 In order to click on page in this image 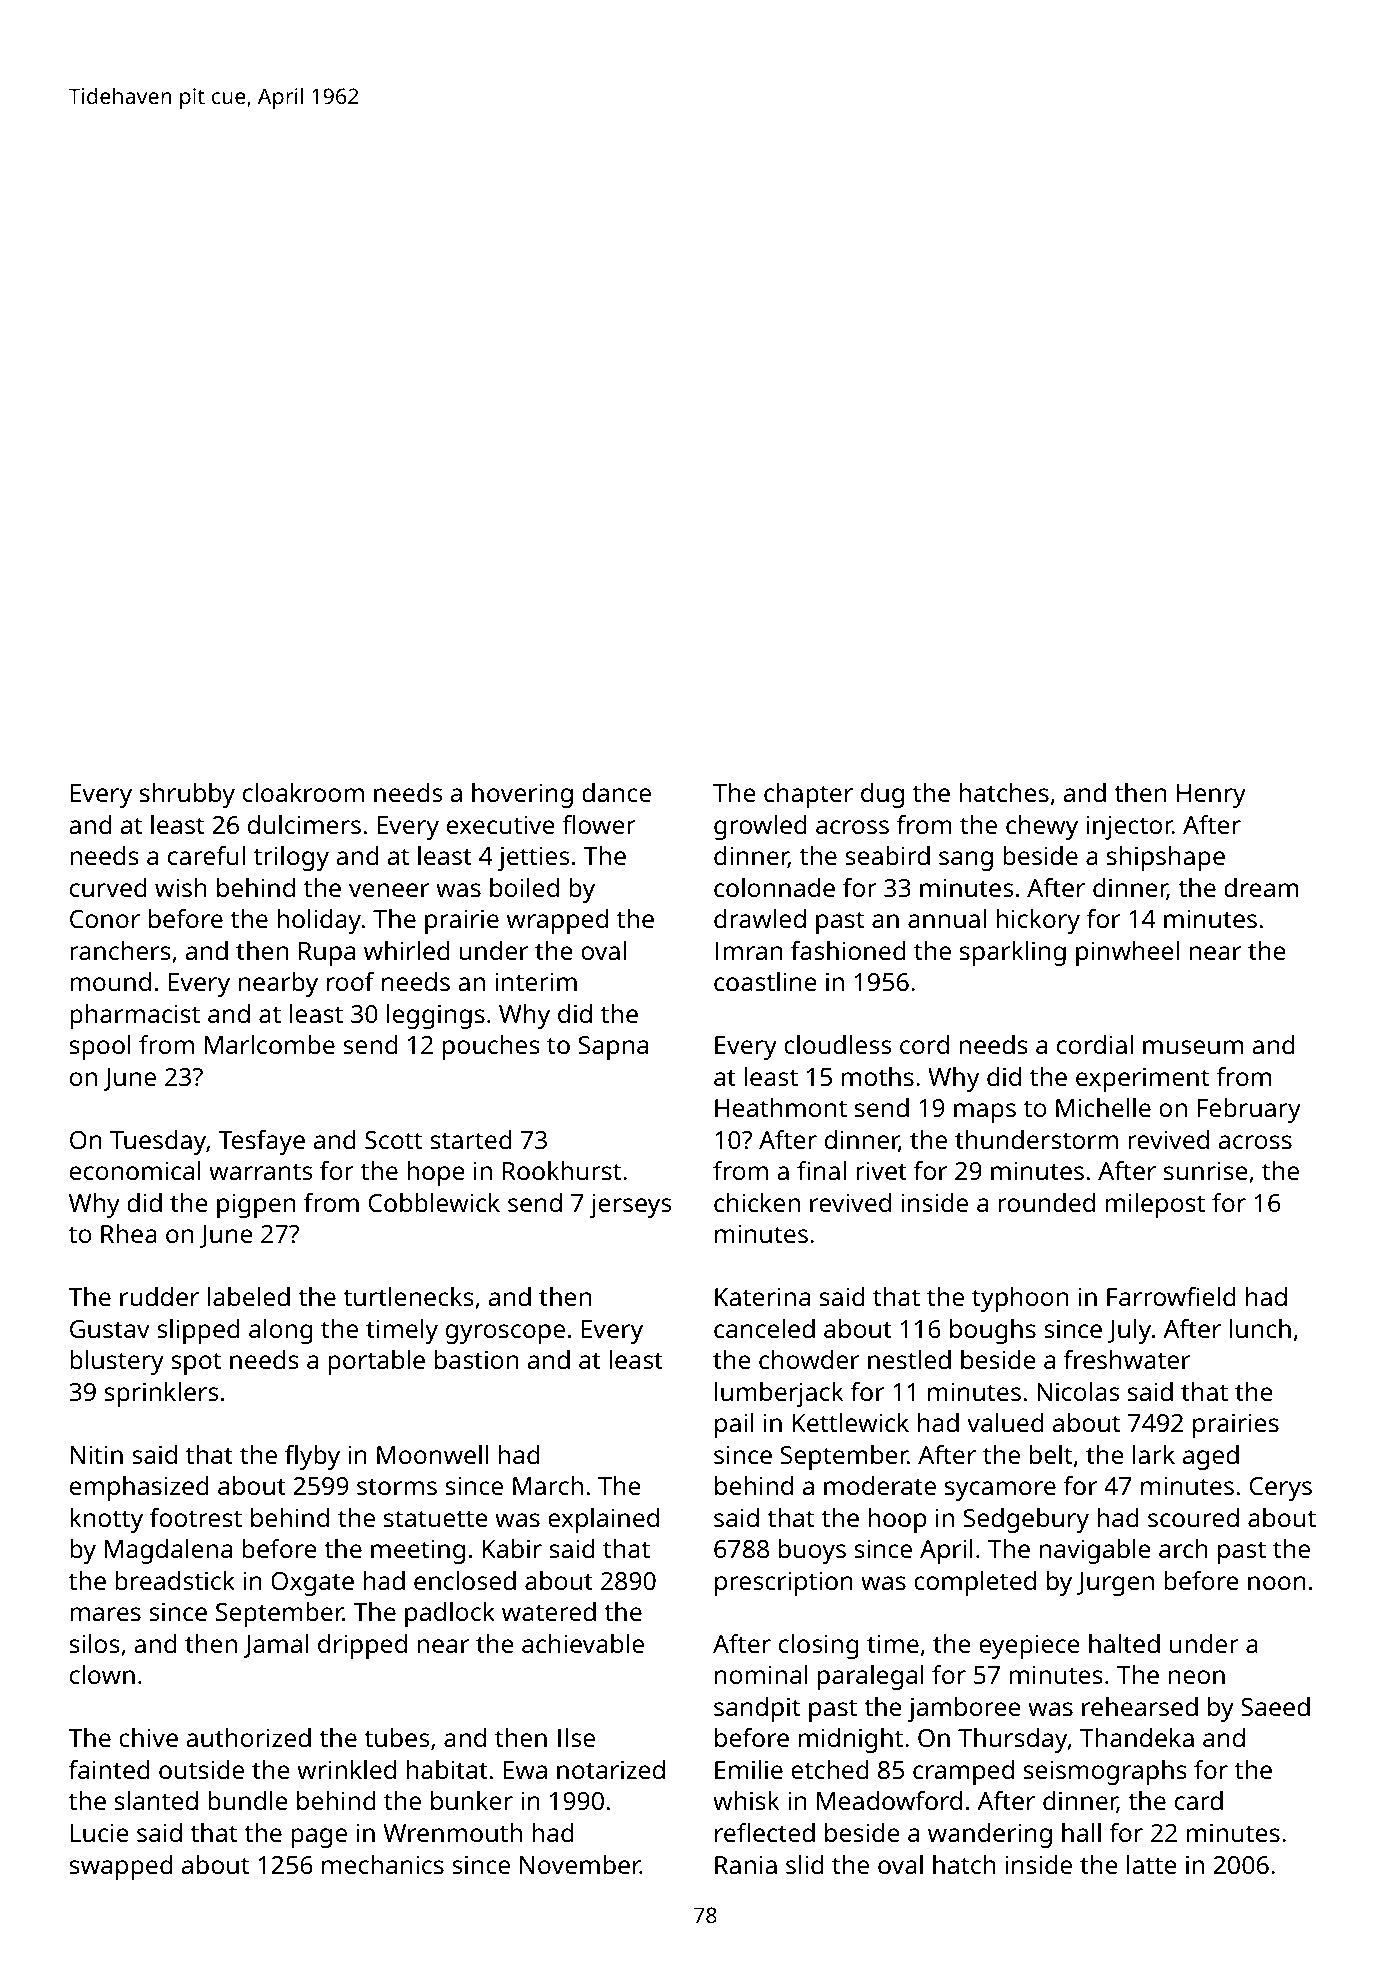, I will do `click(319, 1838)`.
